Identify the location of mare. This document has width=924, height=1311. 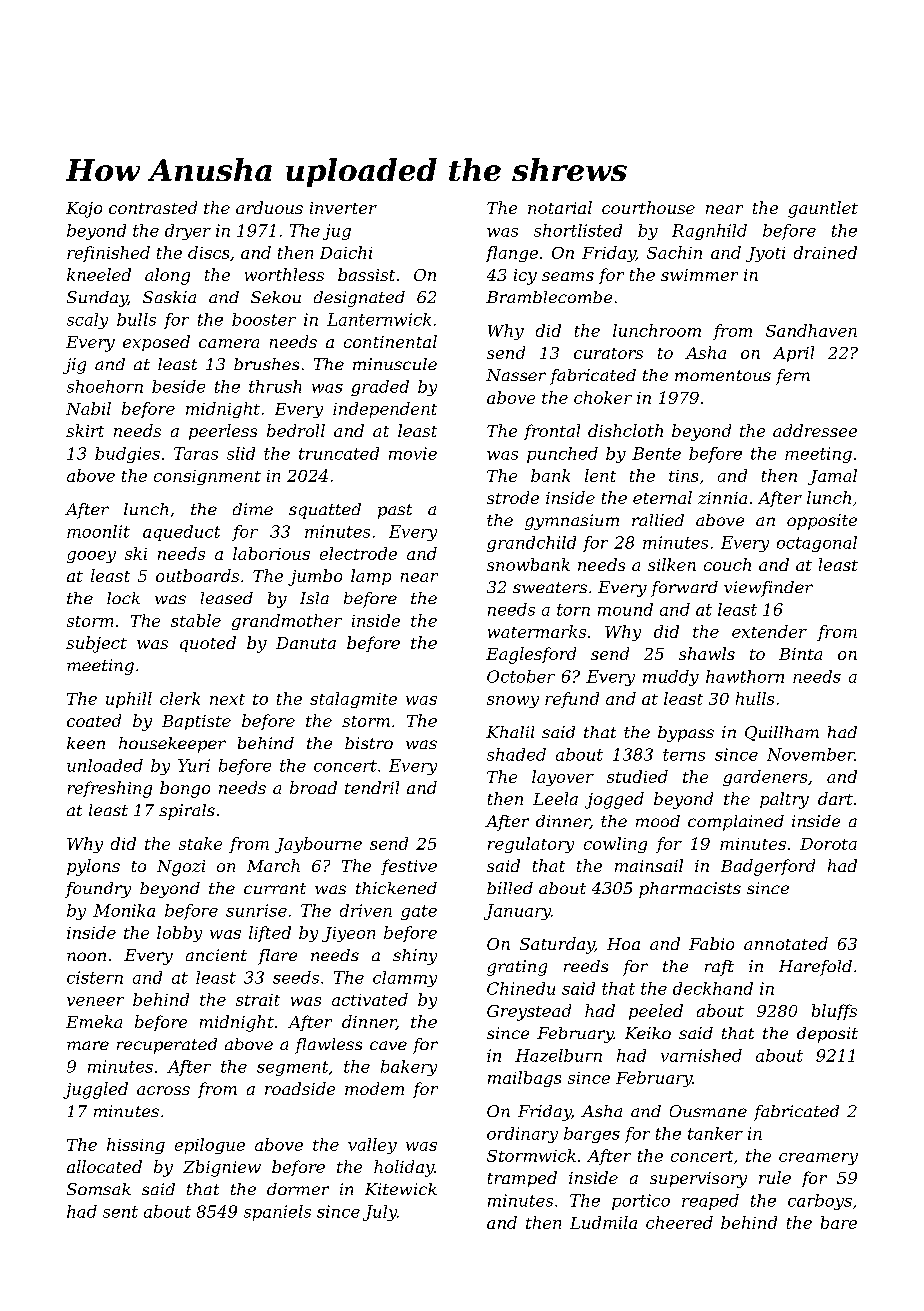
(88, 1045).
